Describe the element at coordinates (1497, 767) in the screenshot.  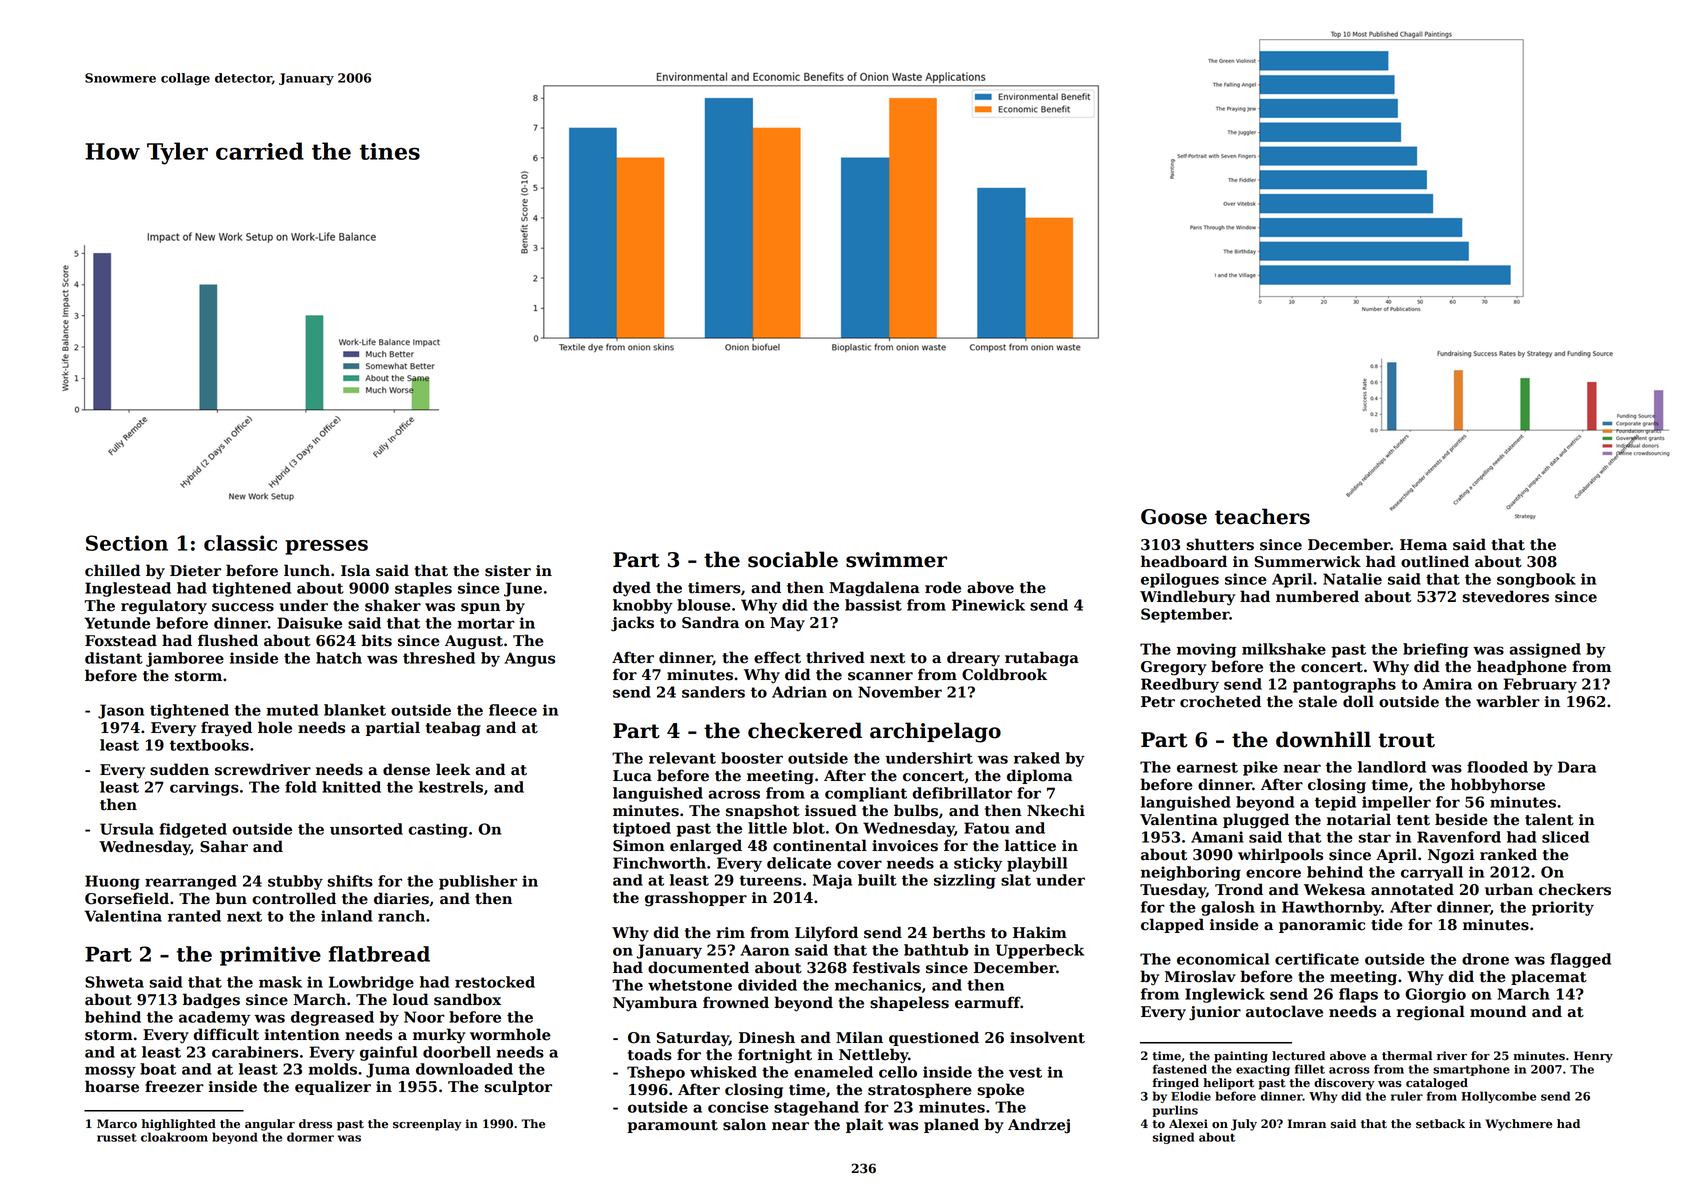
I see `flooded` at that location.
